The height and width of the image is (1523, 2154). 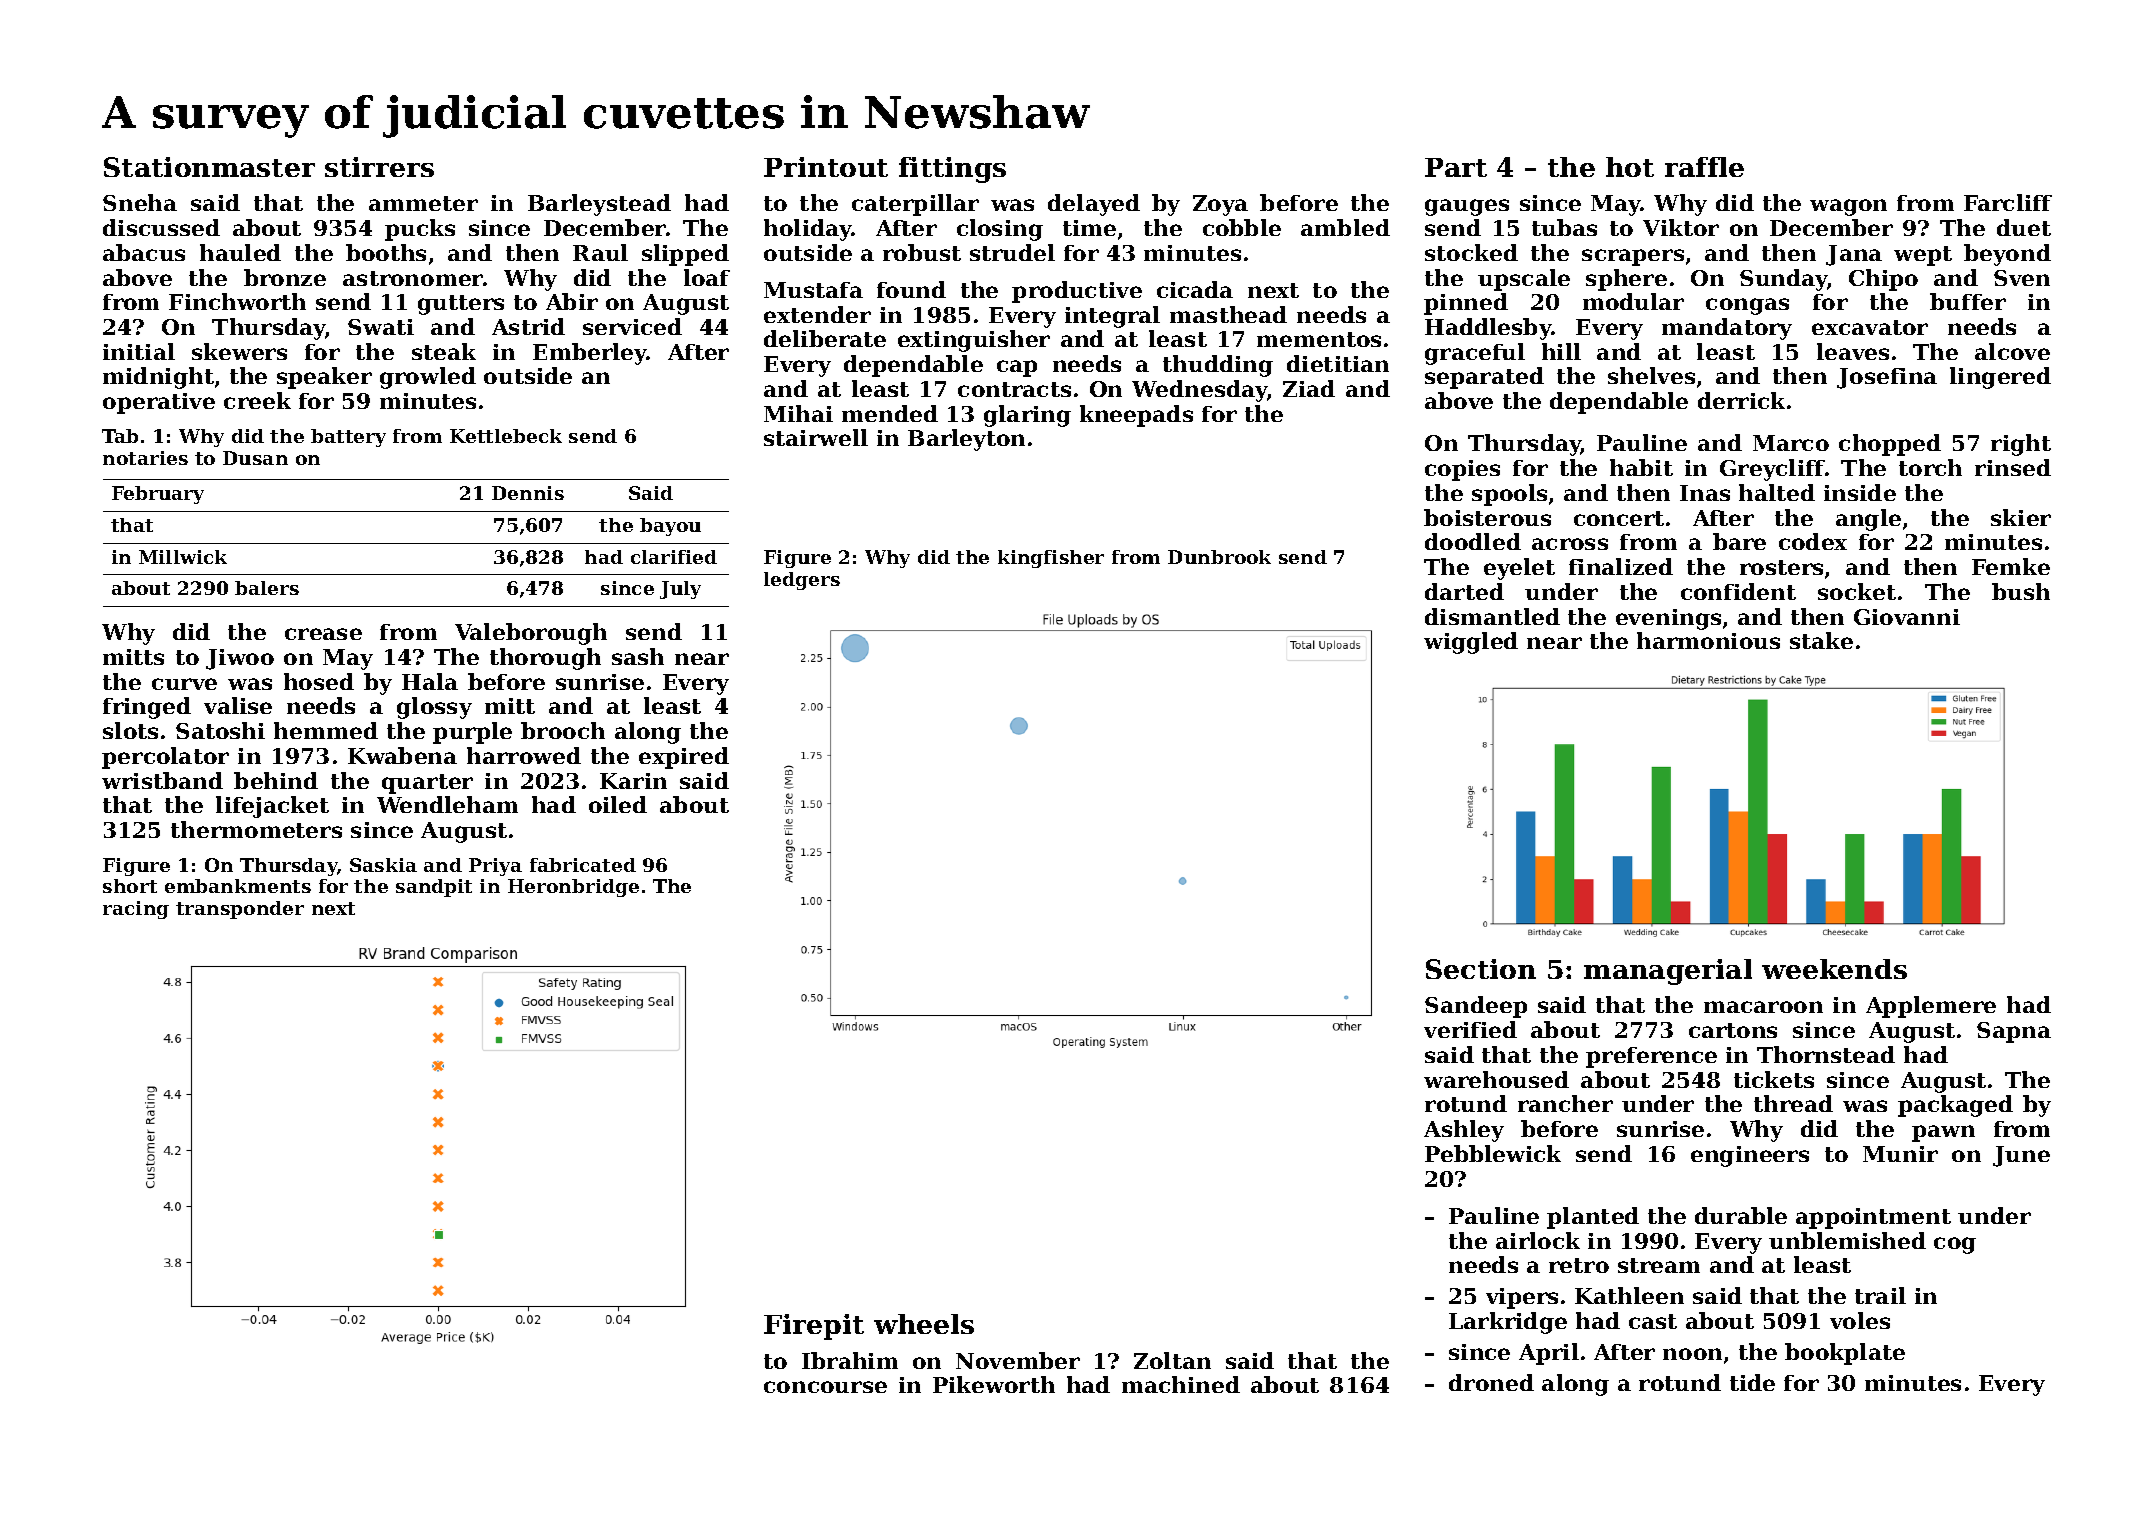 I want to click on Printout, so click(x=826, y=167).
